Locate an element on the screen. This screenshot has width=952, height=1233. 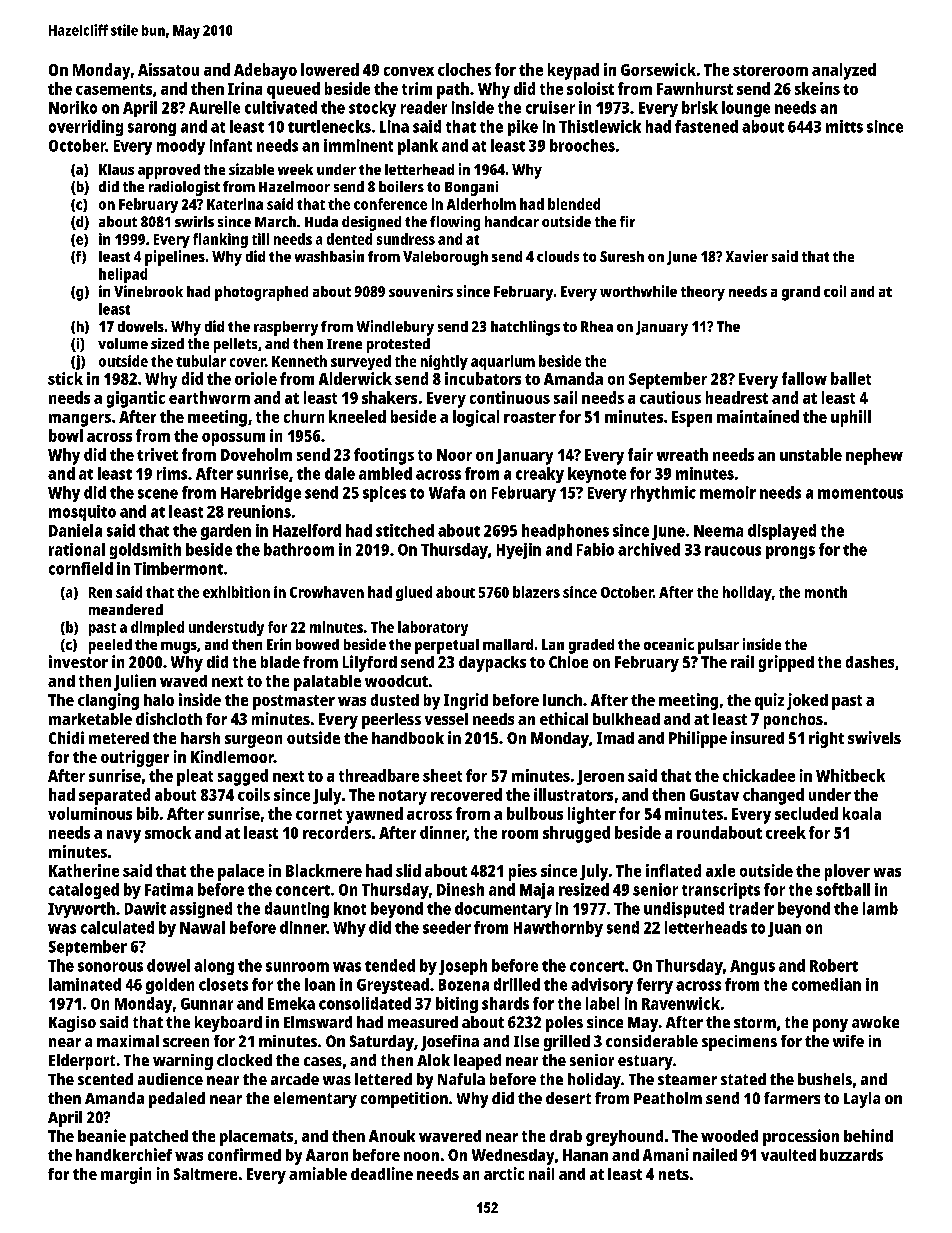
tubular is located at coordinates (201, 361).
